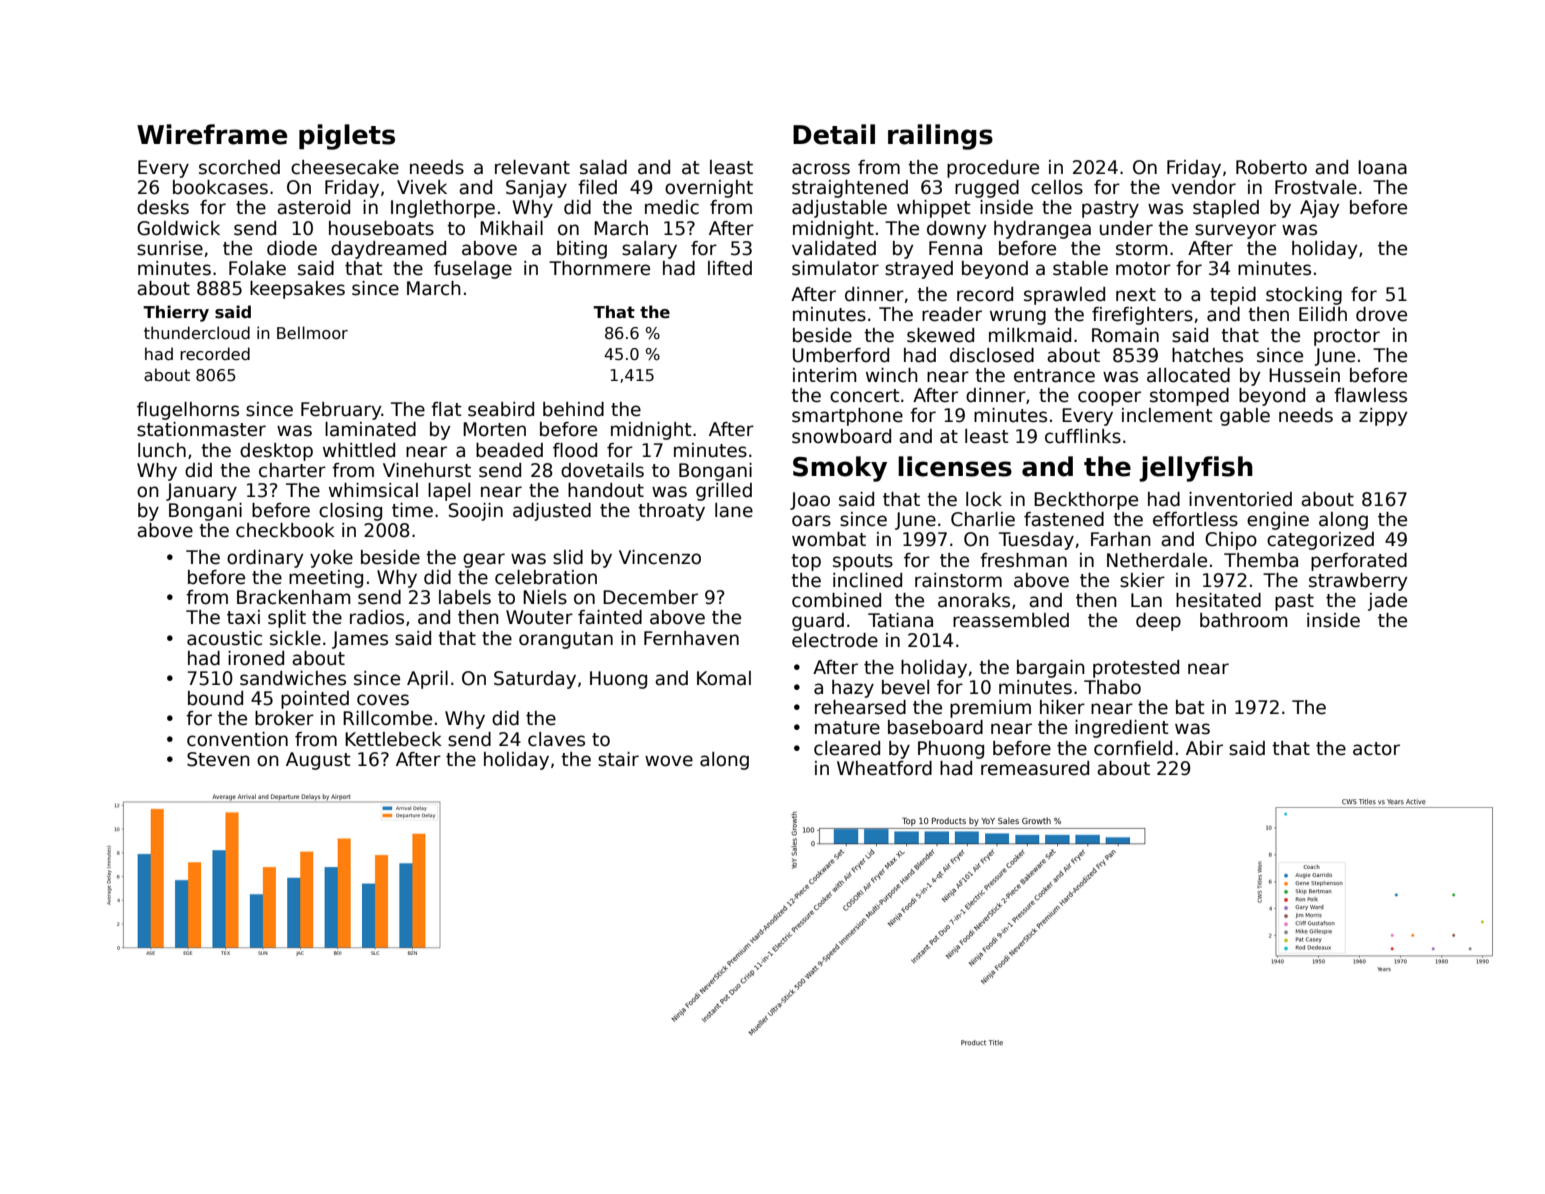 The image size is (1545, 1194). What do you see at coordinates (1304, 296) in the screenshot?
I see `stocking` at bounding box center [1304, 296].
